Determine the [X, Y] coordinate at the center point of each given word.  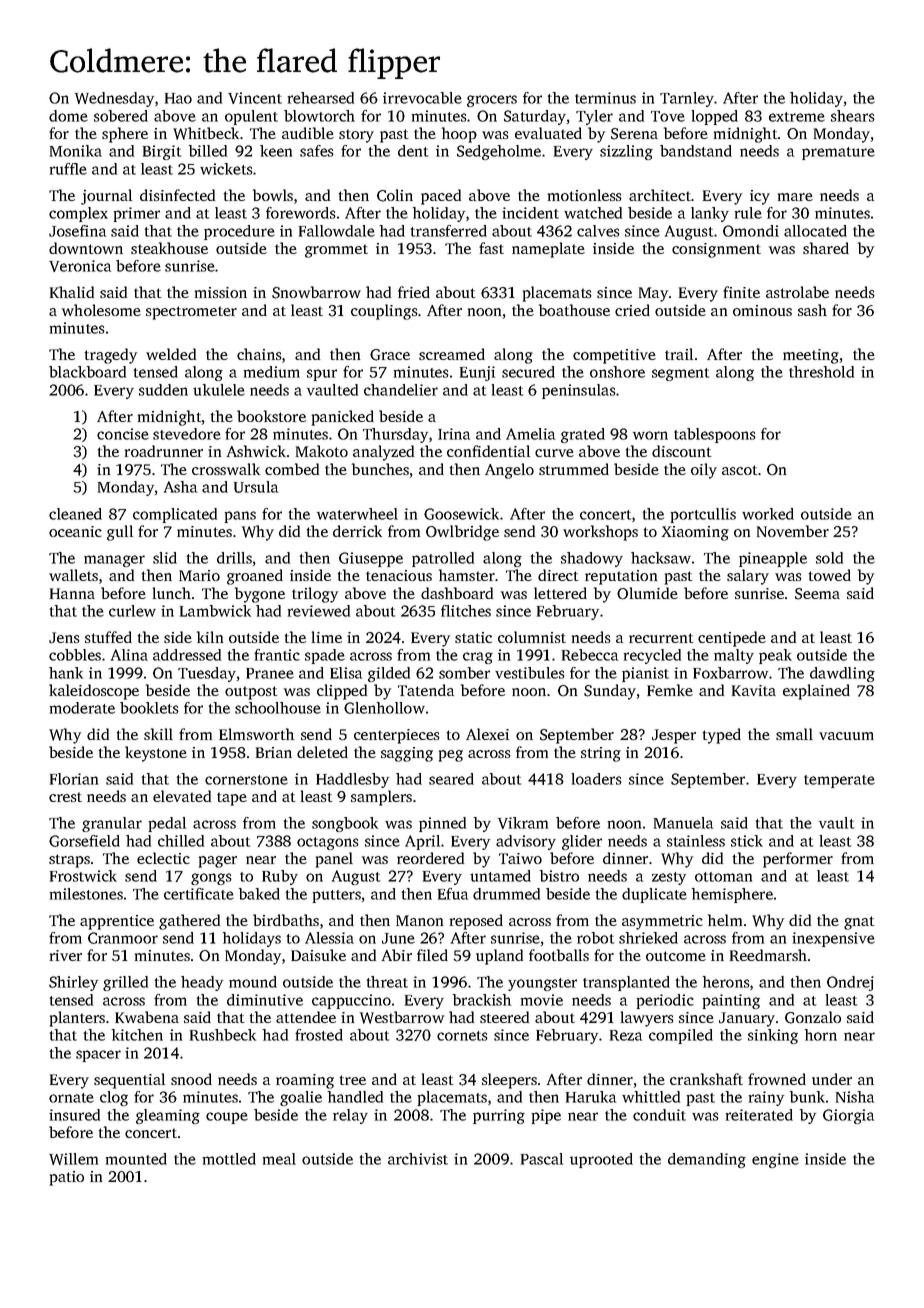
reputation [621, 577]
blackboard [87, 372]
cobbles [75, 655]
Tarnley [687, 99]
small [794, 734]
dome [68, 116]
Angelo [509, 471]
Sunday [610, 692]
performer [798, 860]
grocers [492, 101]
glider [582, 842]
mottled [229, 1159]
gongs [211, 879]
